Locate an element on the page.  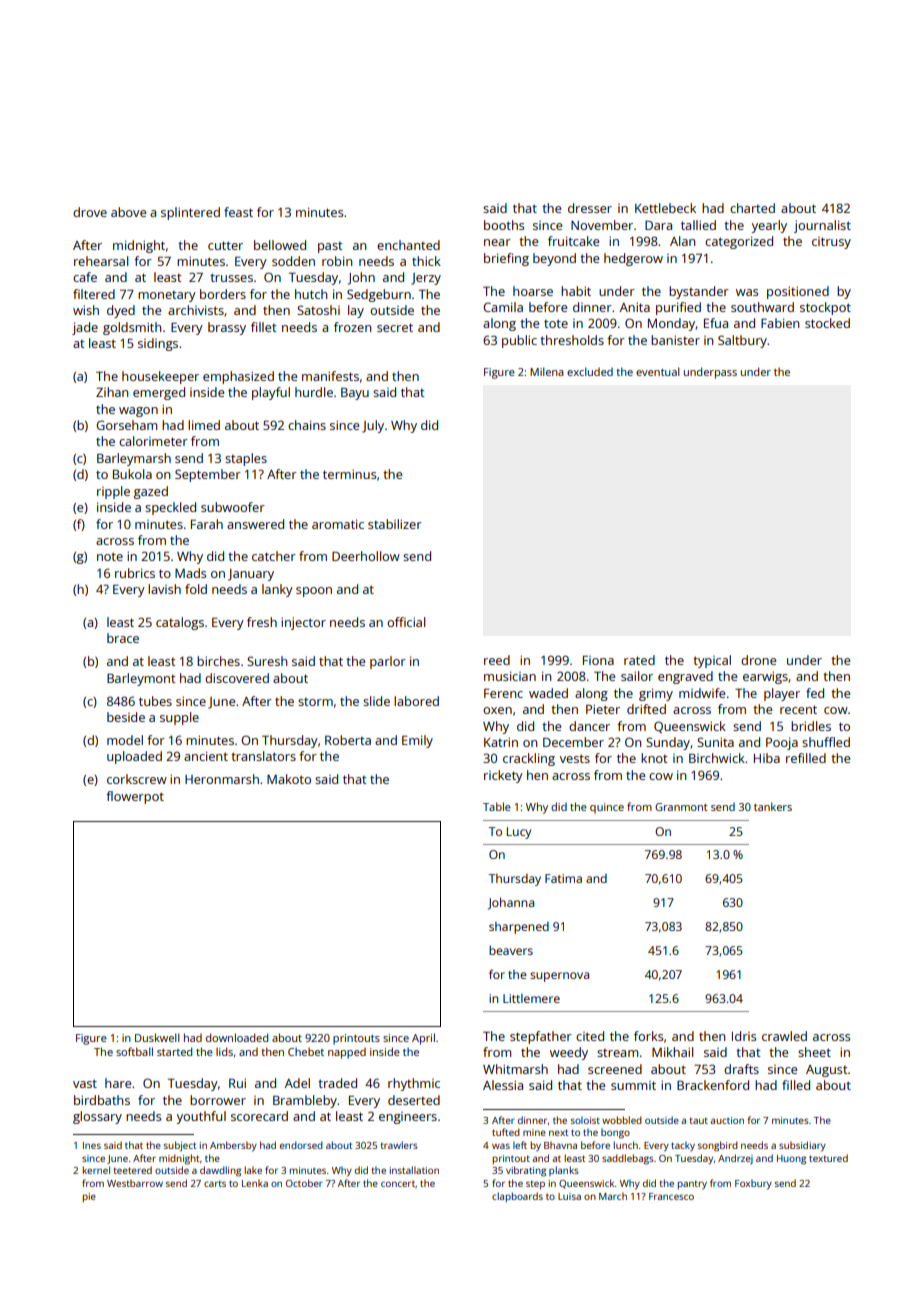
drone is located at coordinates (758, 660).
